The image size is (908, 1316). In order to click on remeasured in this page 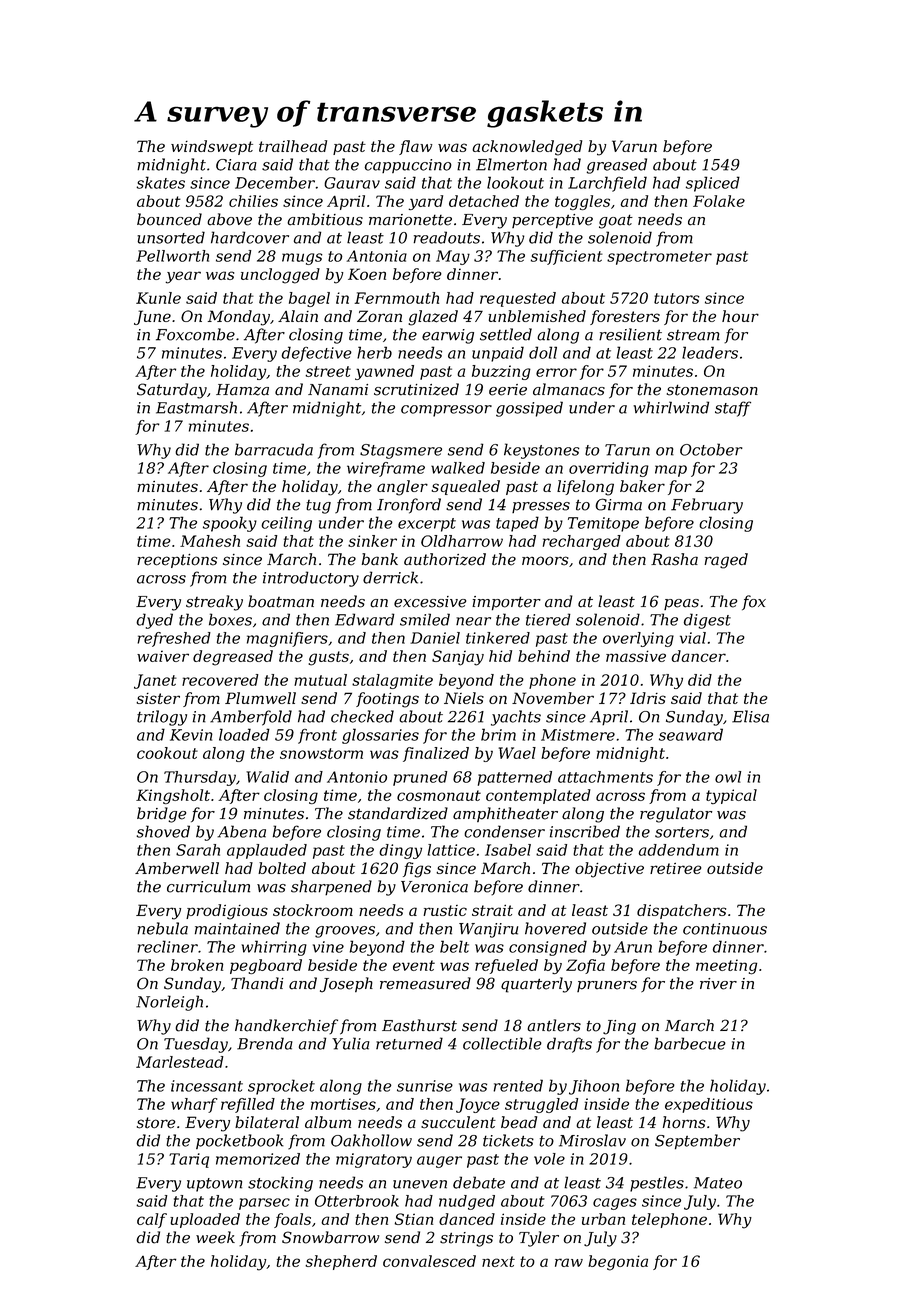, I will do `click(425, 983)`.
